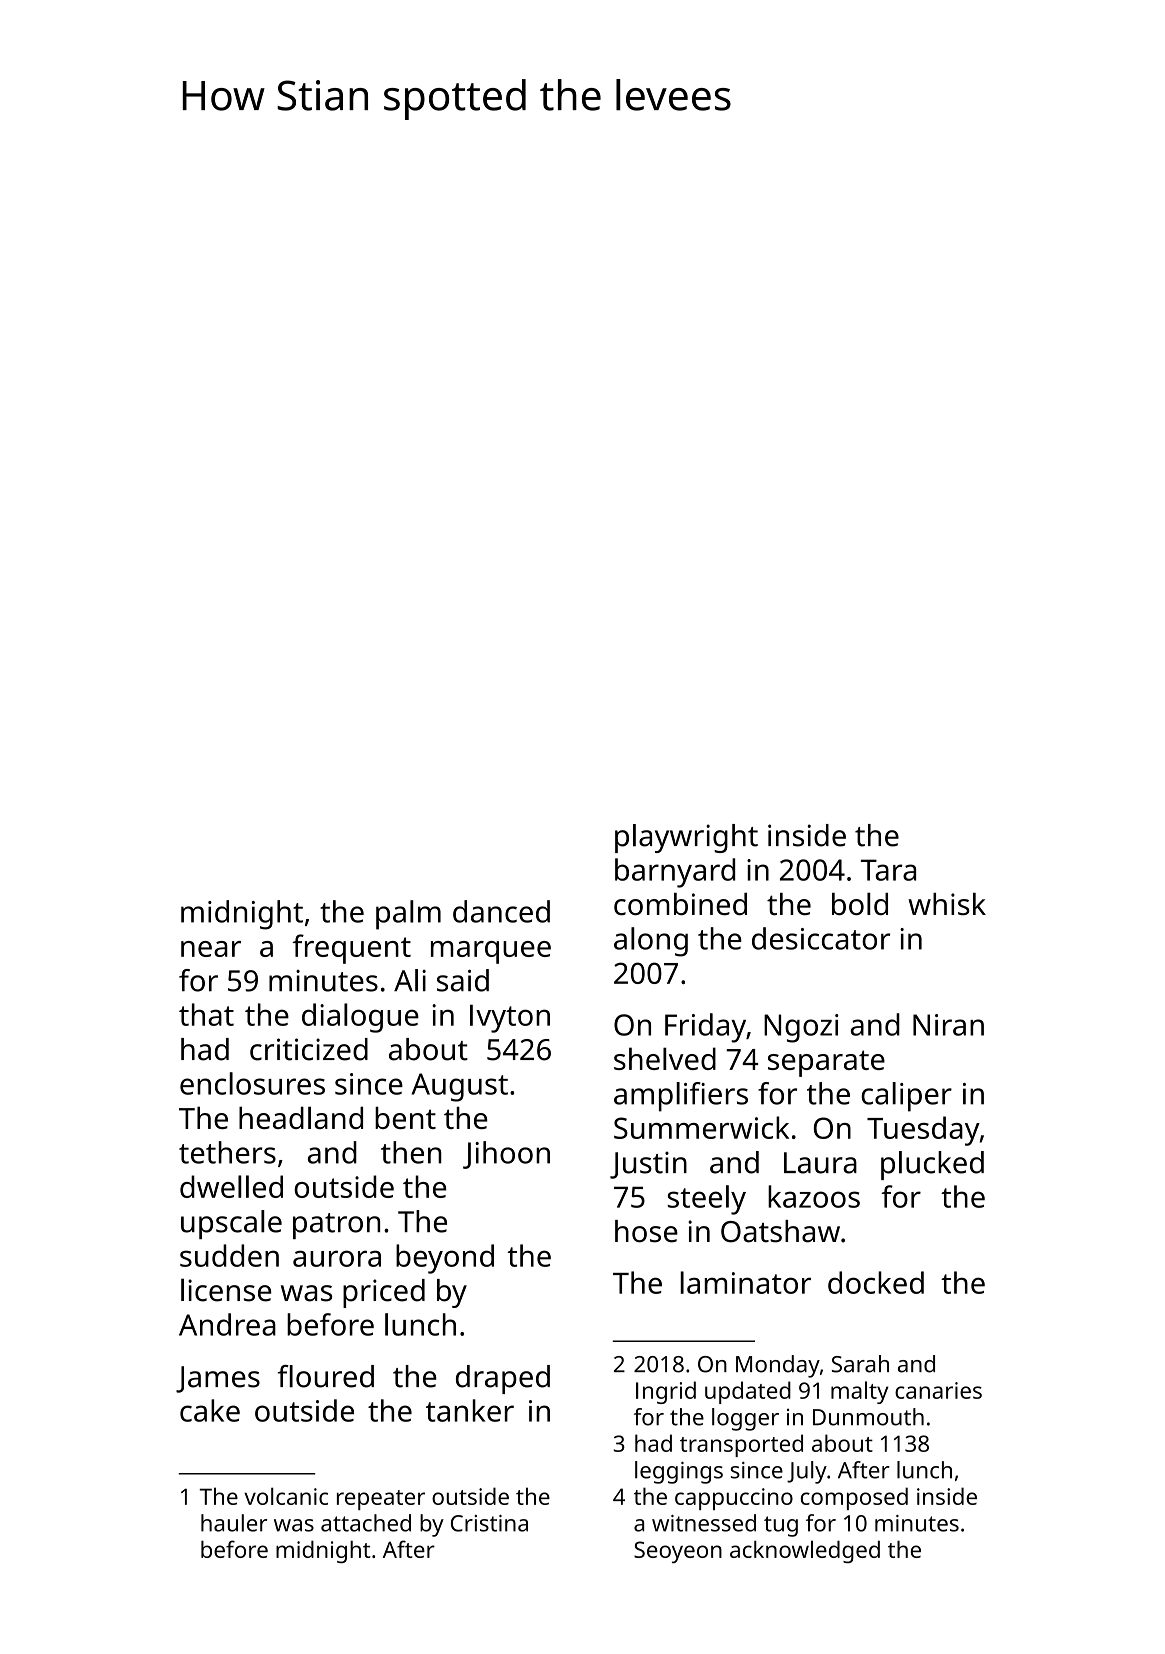 This screenshot has width=1165, height=1654. What do you see at coordinates (227, 1324) in the screenshot?
I see `Andrea` at bounding box center [227, 1324].
